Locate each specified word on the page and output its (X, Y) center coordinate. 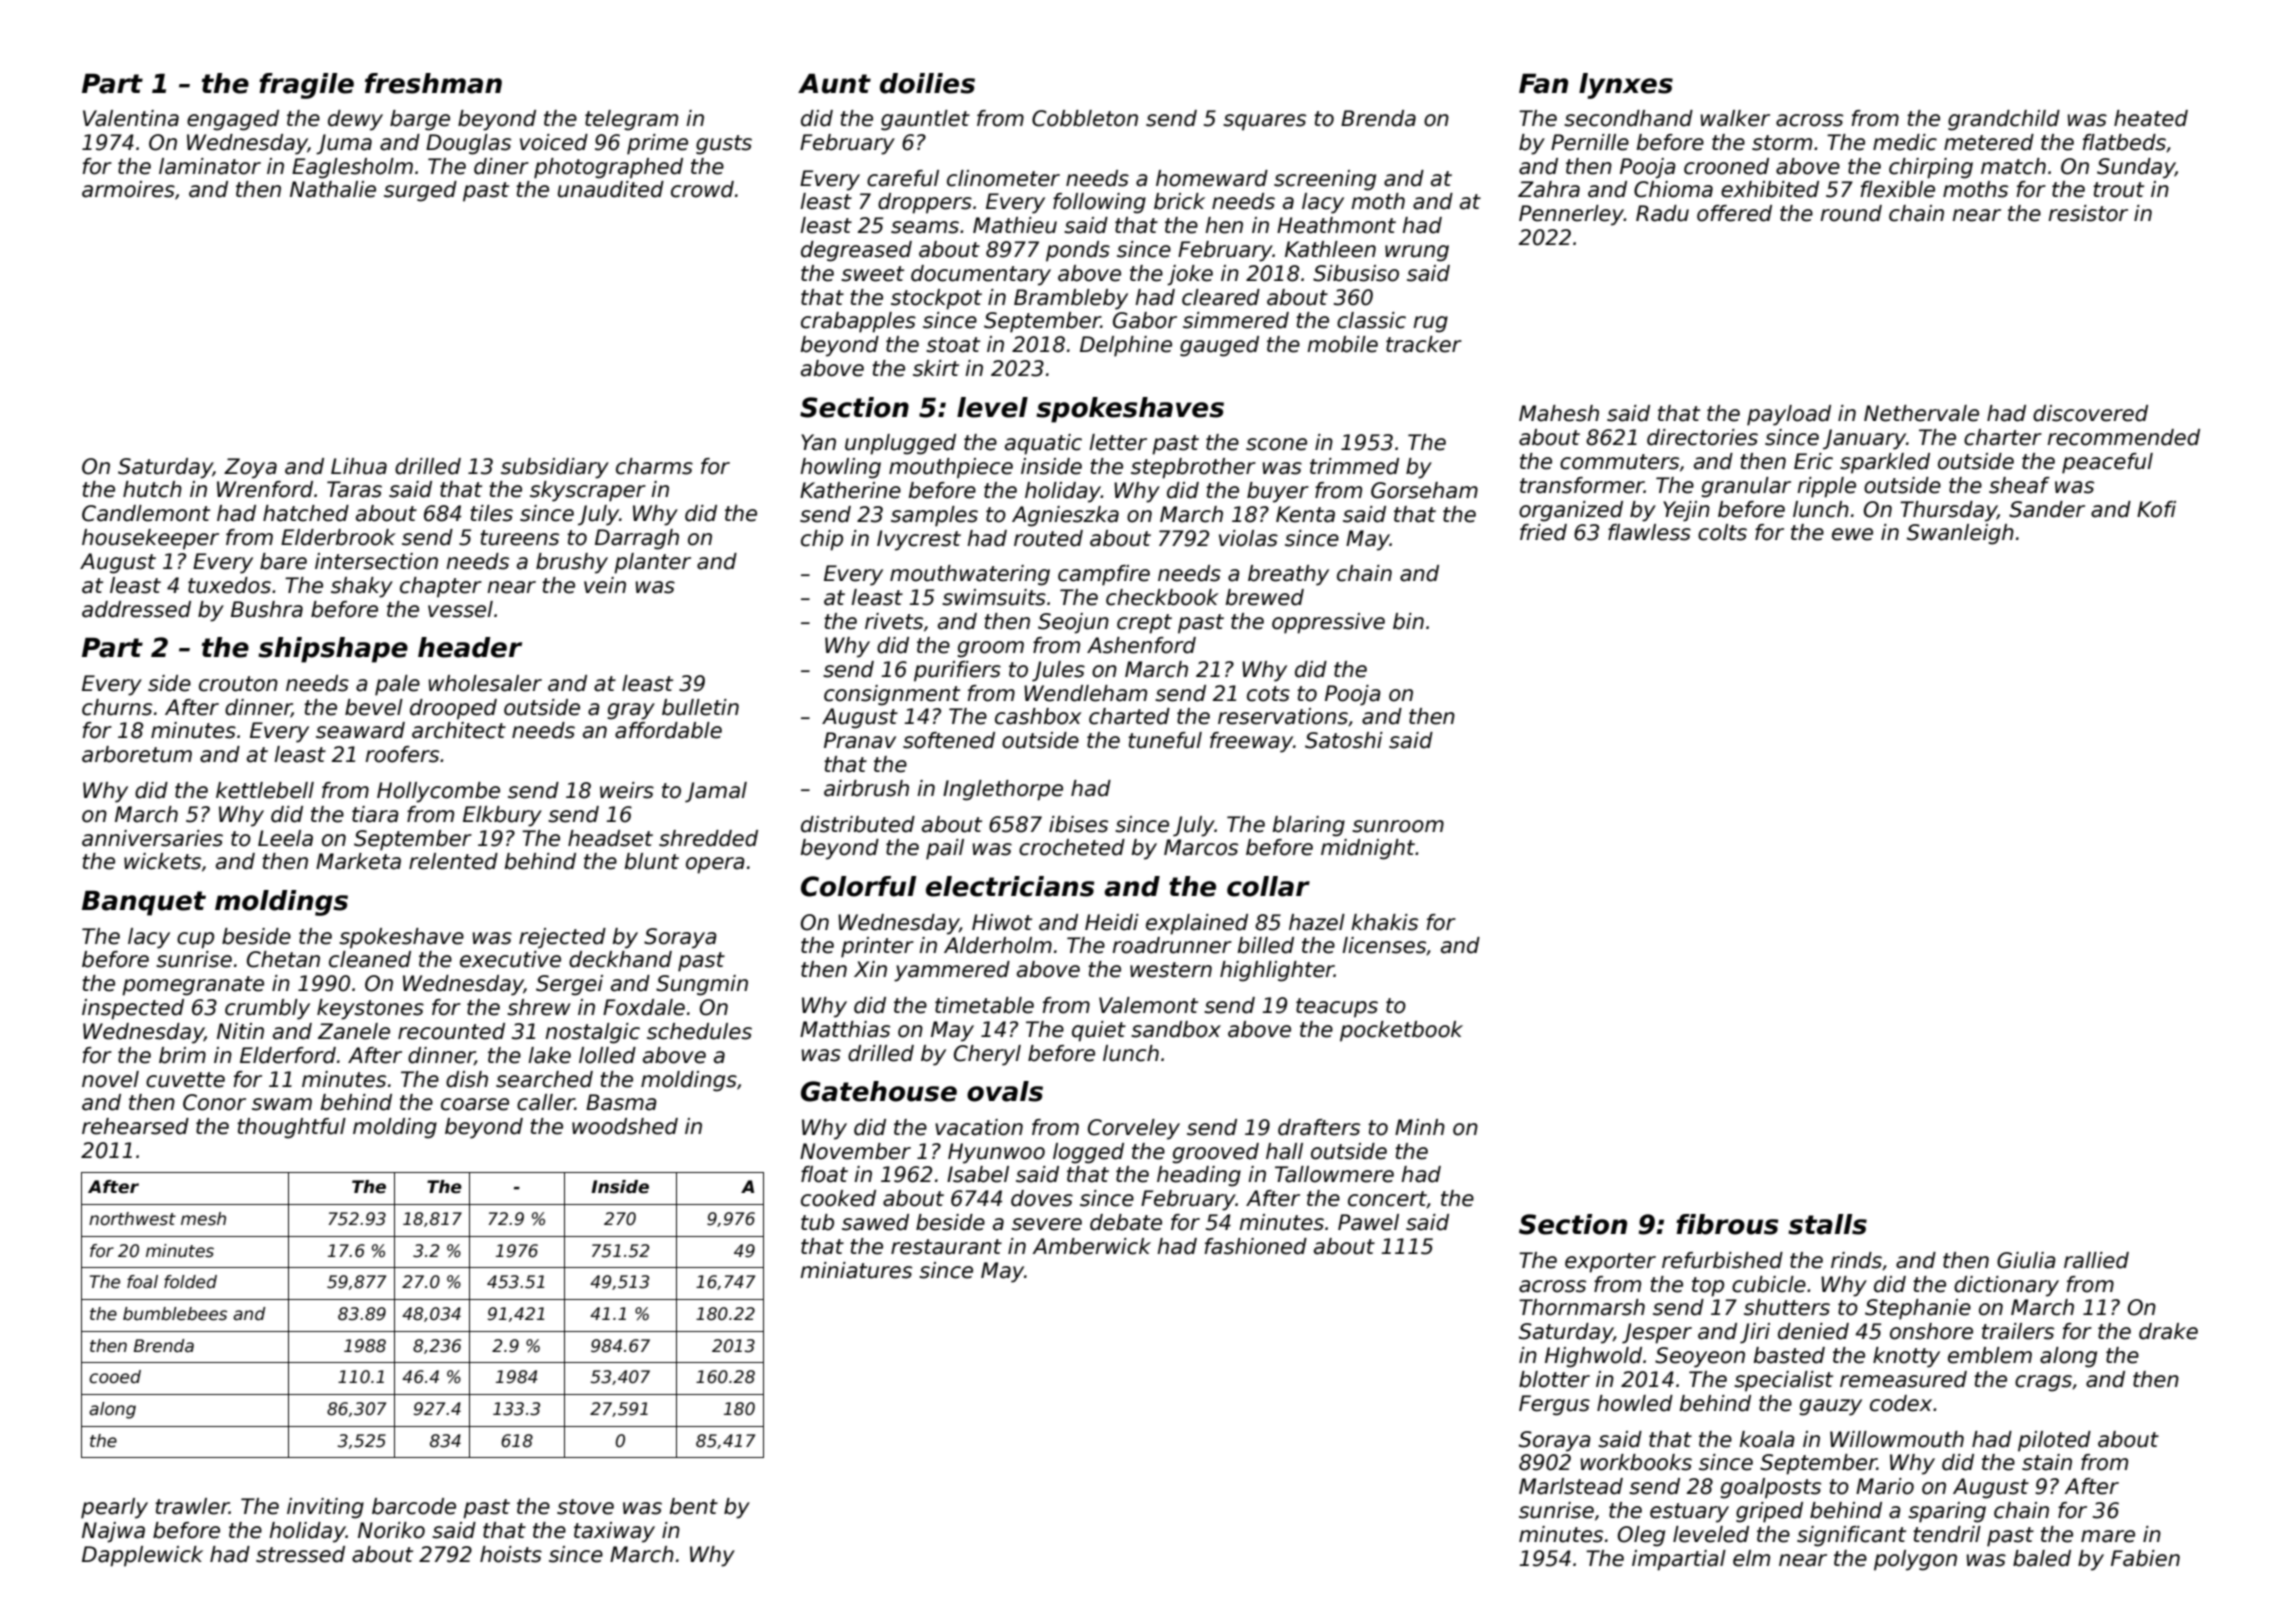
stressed (300, 1554)
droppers (925, 203)
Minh (1420, 1127)
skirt (936, 368)
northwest (132, 1219)
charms (654, 466)
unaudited (611, 189)
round (1851, 213)
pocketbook (1401, 1031)
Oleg (1641, 1536)
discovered (2090, 413)
